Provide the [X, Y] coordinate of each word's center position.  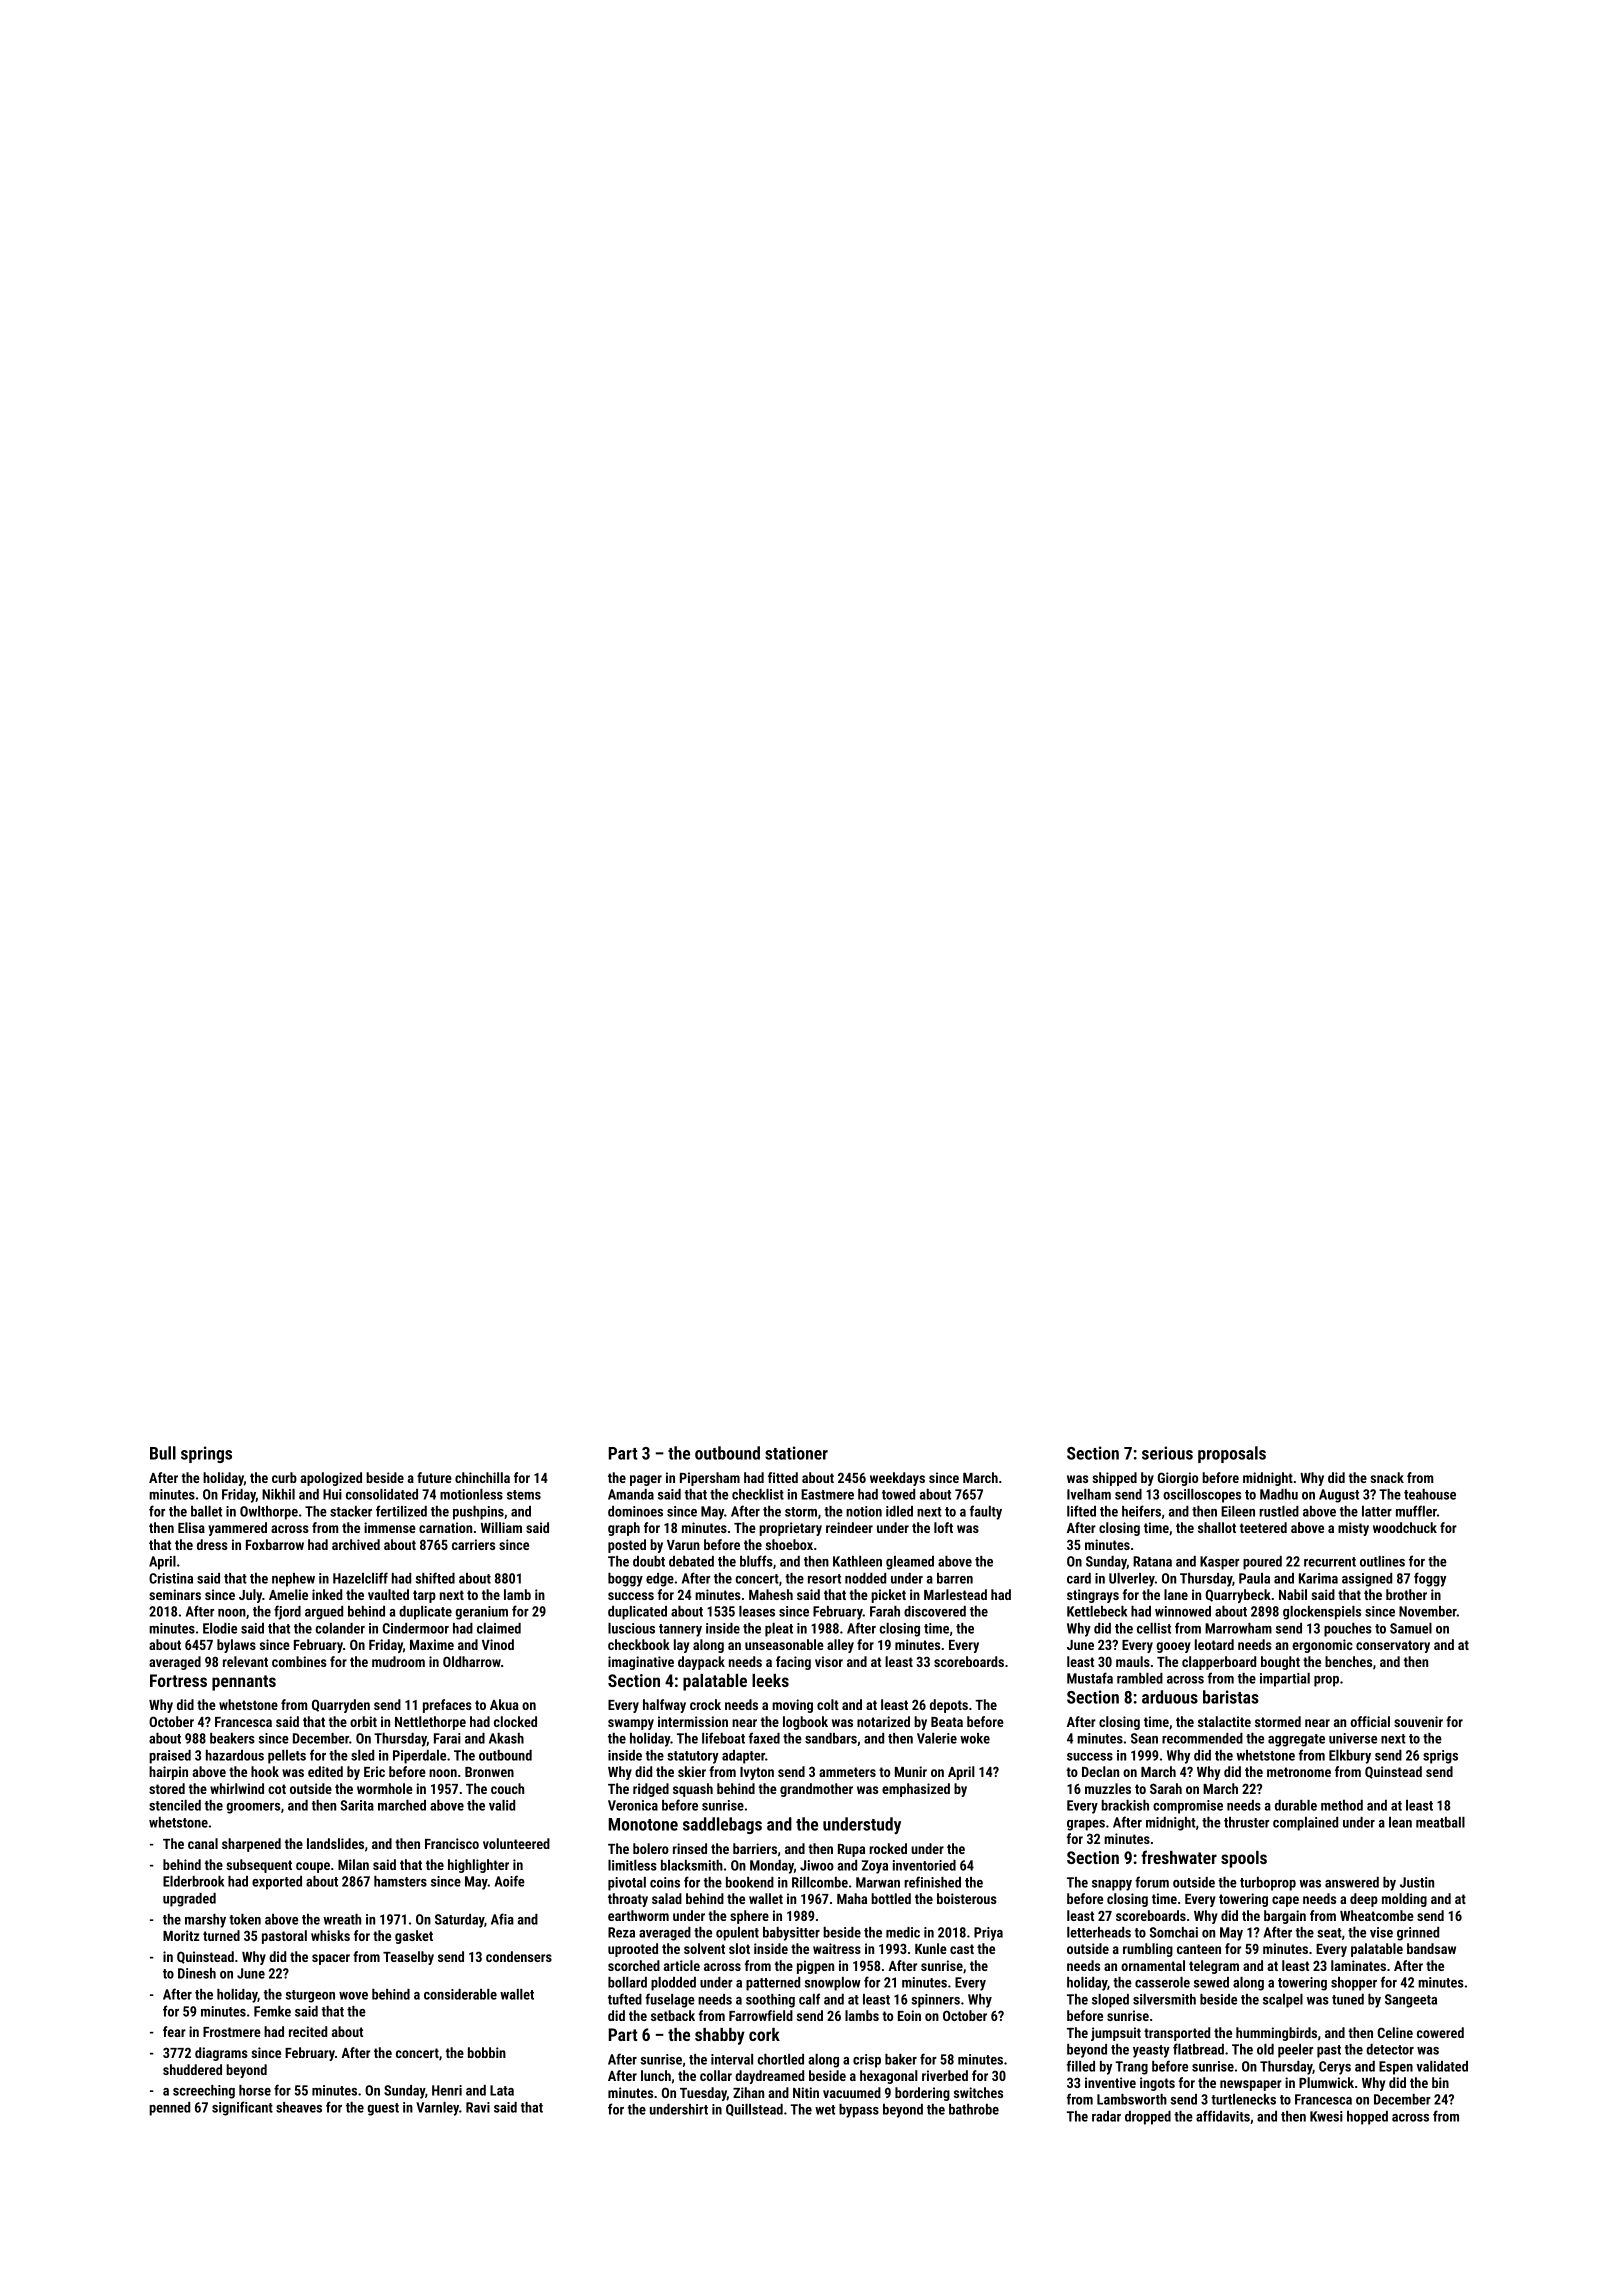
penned [169, 2109]
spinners [935, 2001]
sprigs [1440, 1757]
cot [277, 1789]
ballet [206, 1511]
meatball [1440, 1822]
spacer [331, 1959]
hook [265, 1771]
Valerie [937, 1738]
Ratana [1152, 1561]
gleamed [910, 1563]
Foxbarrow [275, 1544]
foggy [1430, 1579]
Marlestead [955, 1594]
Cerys [1335, 2068]
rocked [888, 1848]
